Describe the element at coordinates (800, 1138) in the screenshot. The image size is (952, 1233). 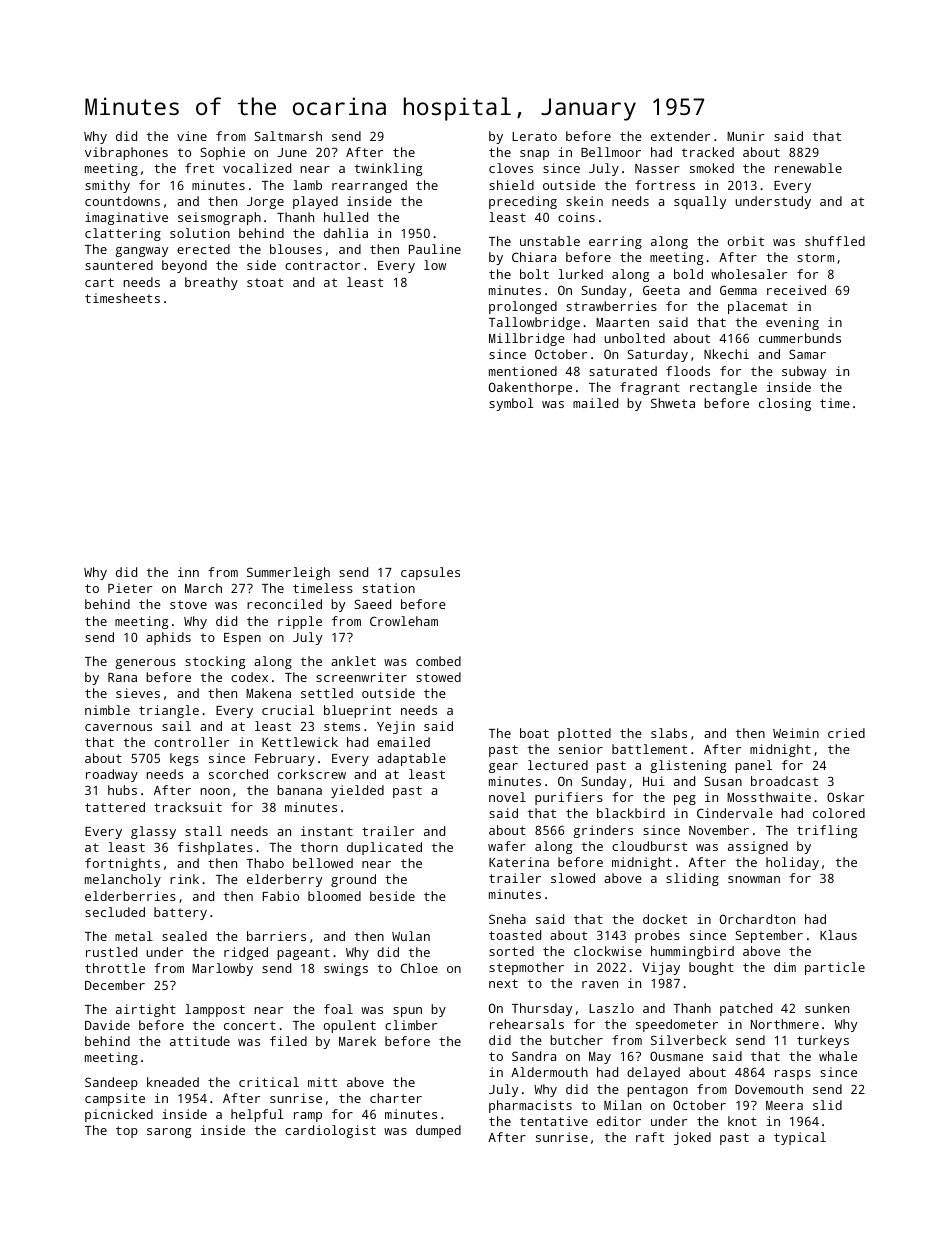
I see `typical` at that location.
